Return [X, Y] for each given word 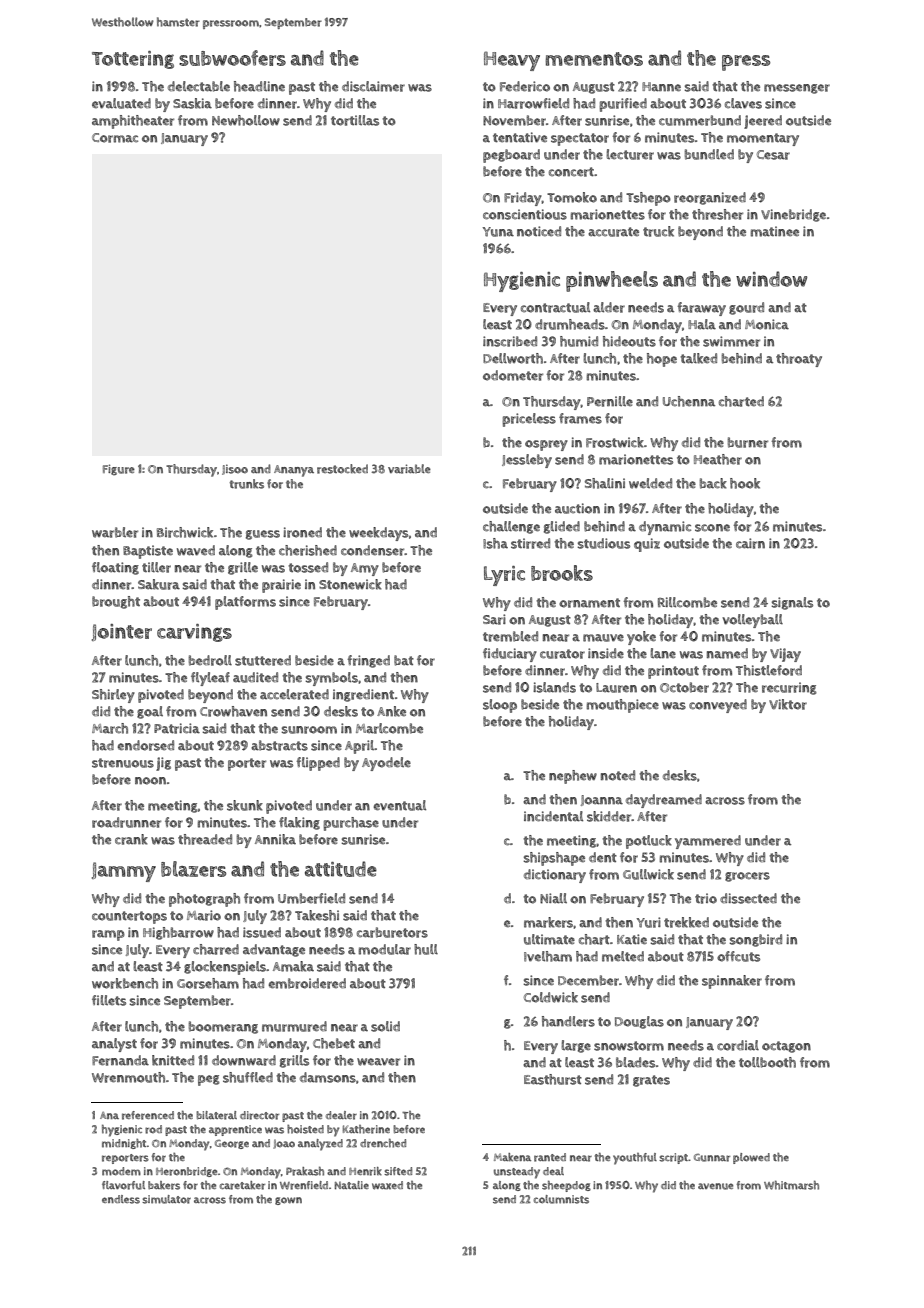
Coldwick [551, 997]
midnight [124, 1144]
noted [618, 775]
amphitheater [133, 122]
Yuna [498, 232]
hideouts [629, 341]
